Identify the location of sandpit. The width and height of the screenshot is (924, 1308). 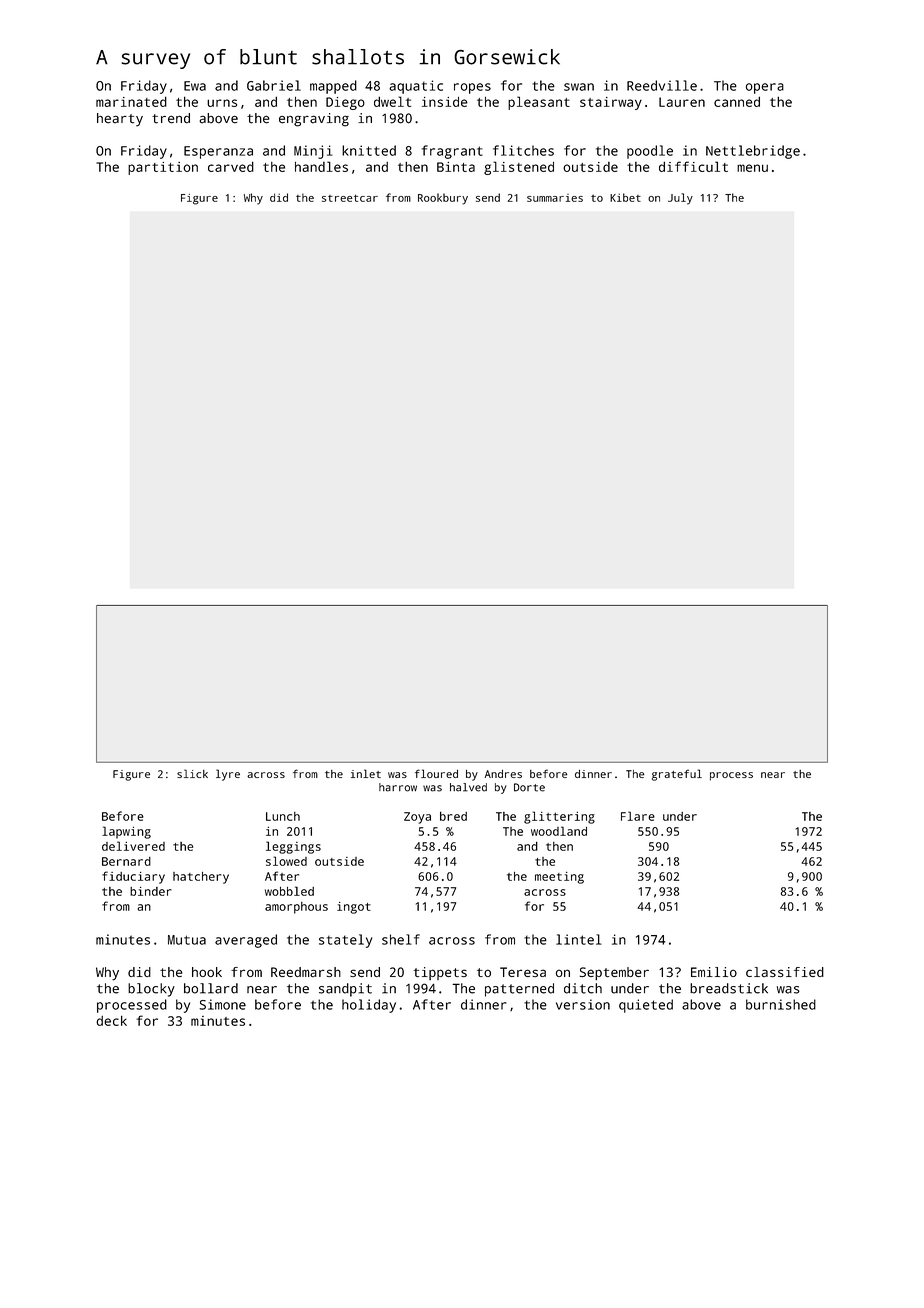
(345, 990).
